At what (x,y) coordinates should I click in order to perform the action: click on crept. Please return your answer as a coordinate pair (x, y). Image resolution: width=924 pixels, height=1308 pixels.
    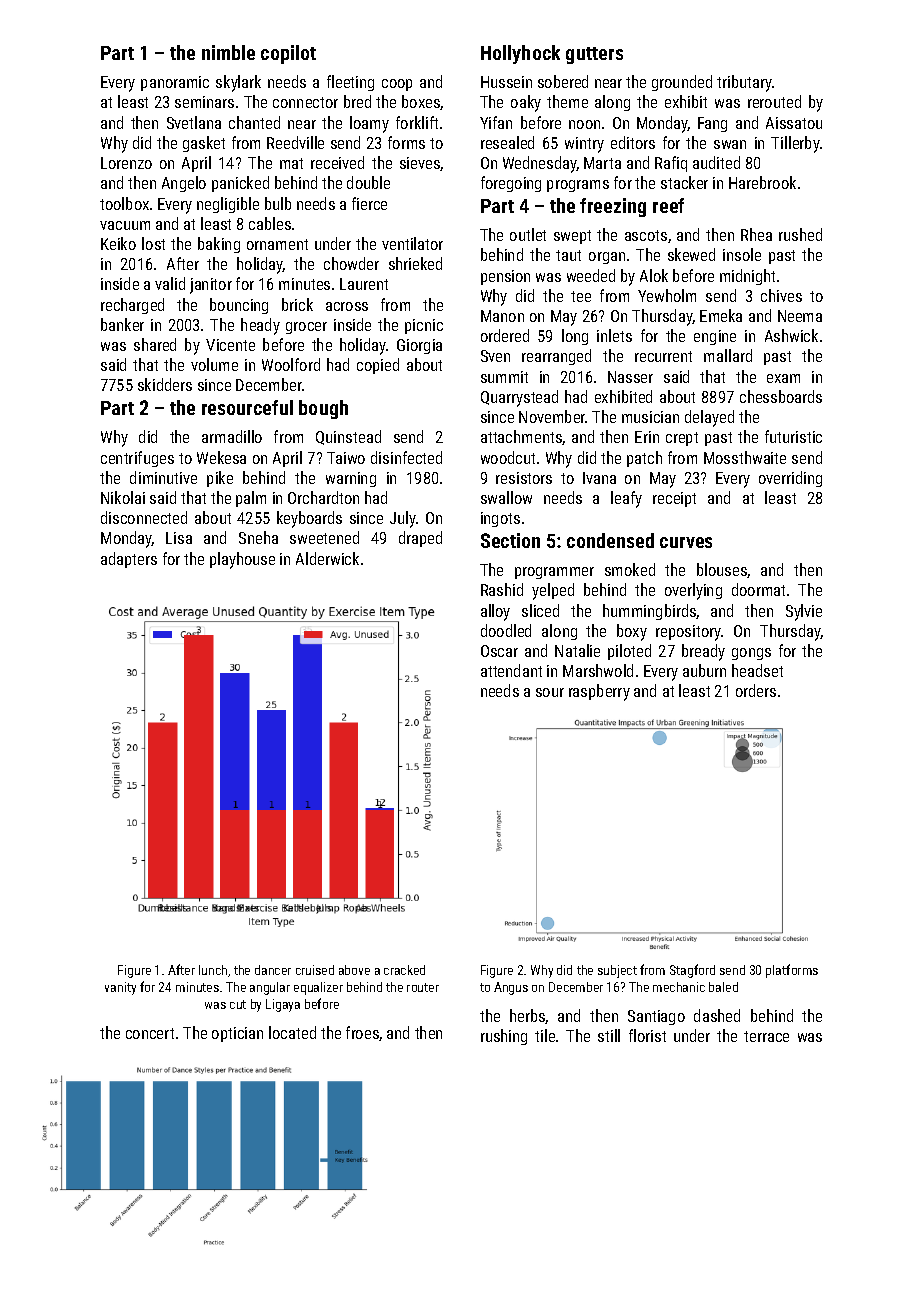
    Looking at the image, I should click on (682, 439).
